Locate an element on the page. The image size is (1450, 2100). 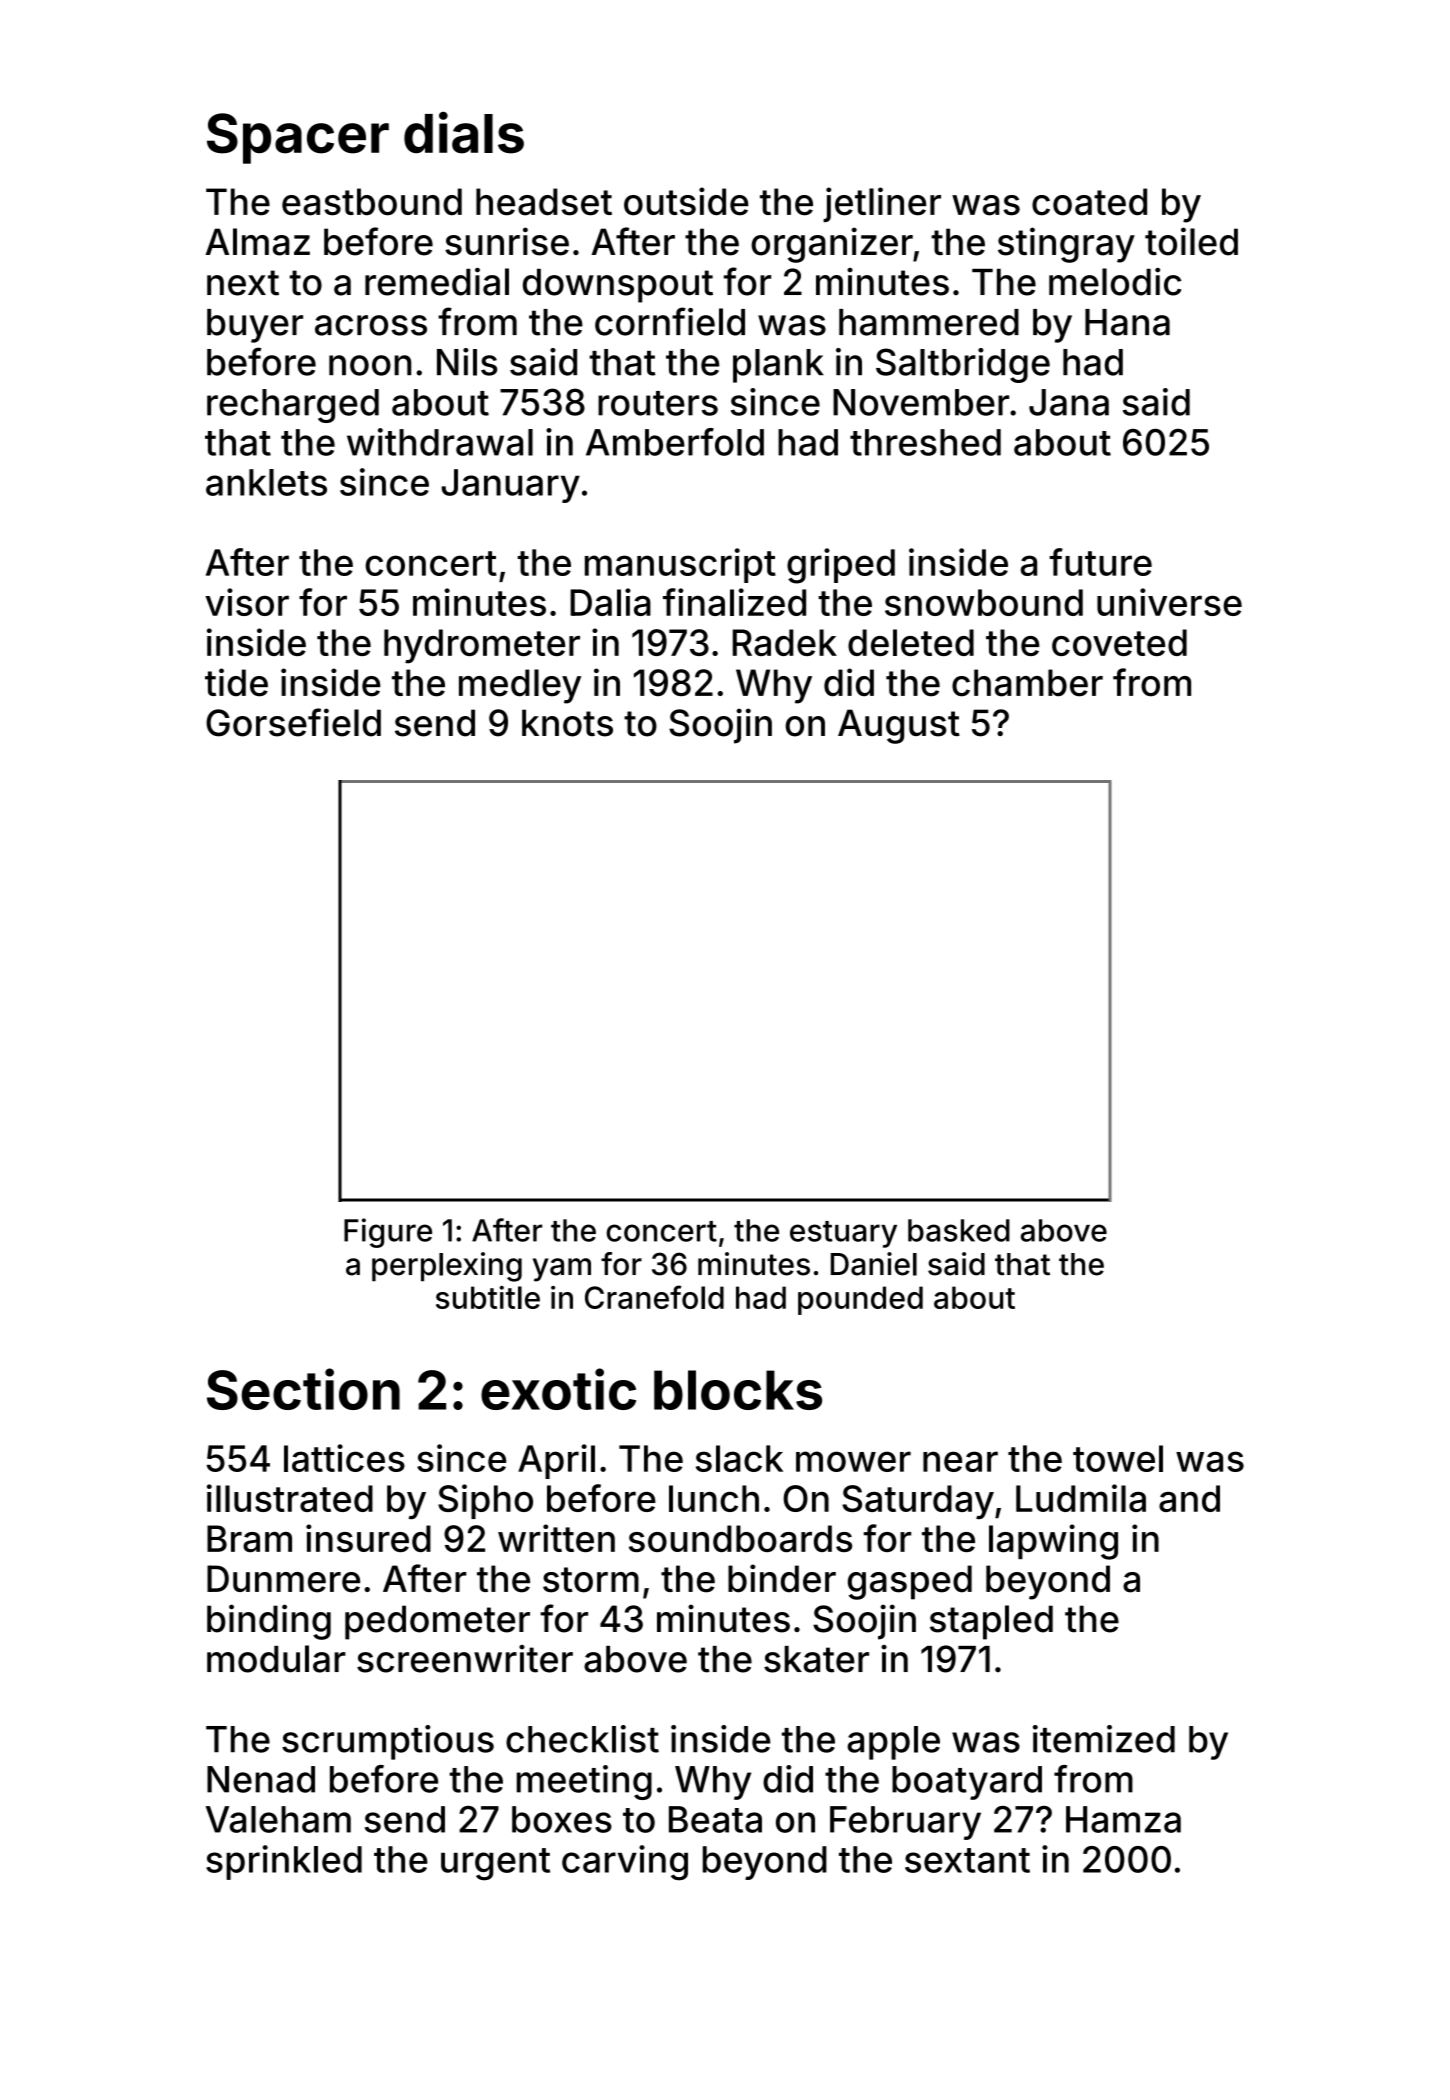
yam is located at coordinates (562, 1270).
